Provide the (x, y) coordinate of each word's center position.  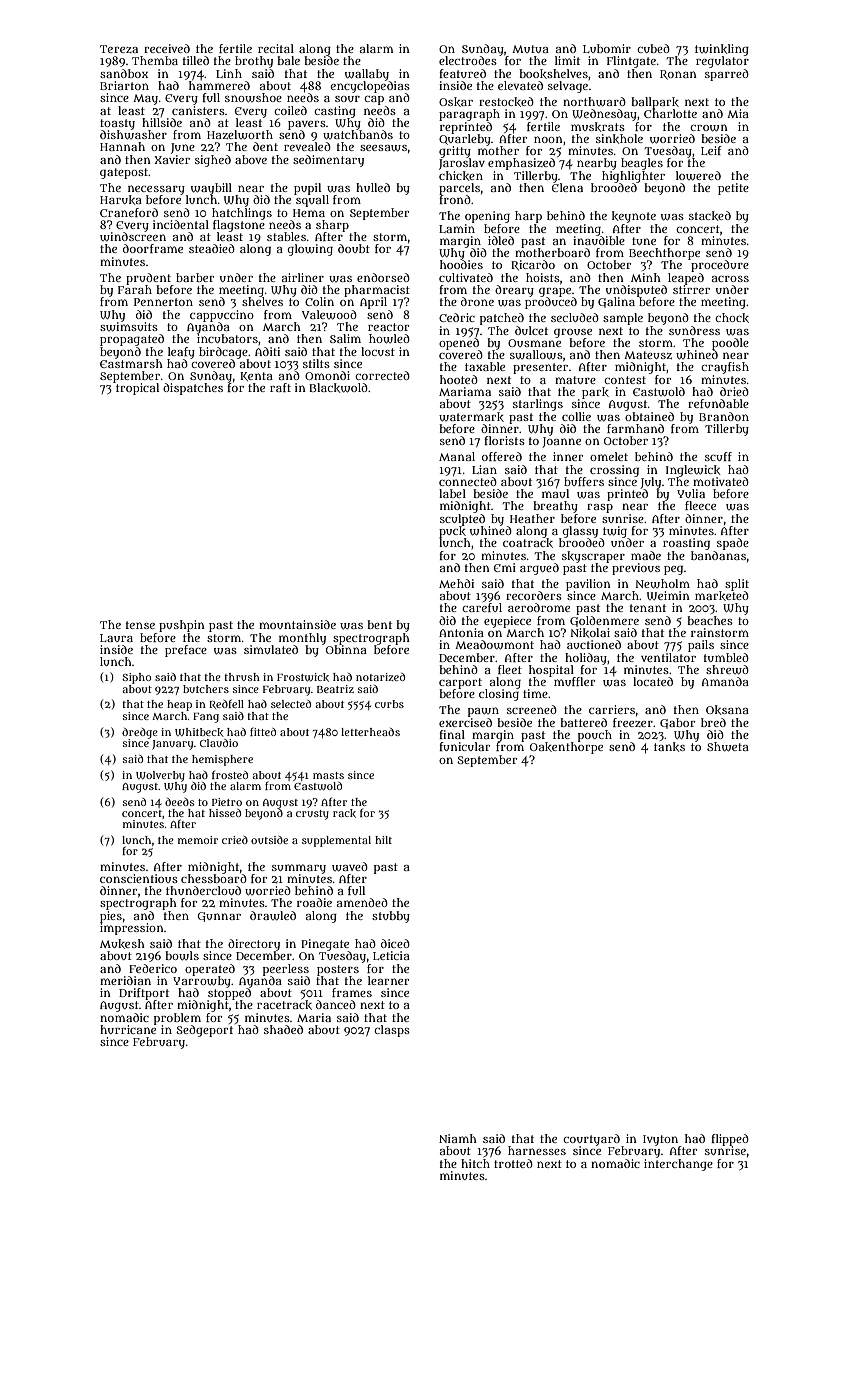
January (172, 745)
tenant (648, 608)
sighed (213, 161)
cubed (653, 48)
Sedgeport (204, 1031)
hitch (475, 1163)
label (452, 493)
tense (140, 625)
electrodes (468, 60)
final (452, 734)
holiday (586, 659)
